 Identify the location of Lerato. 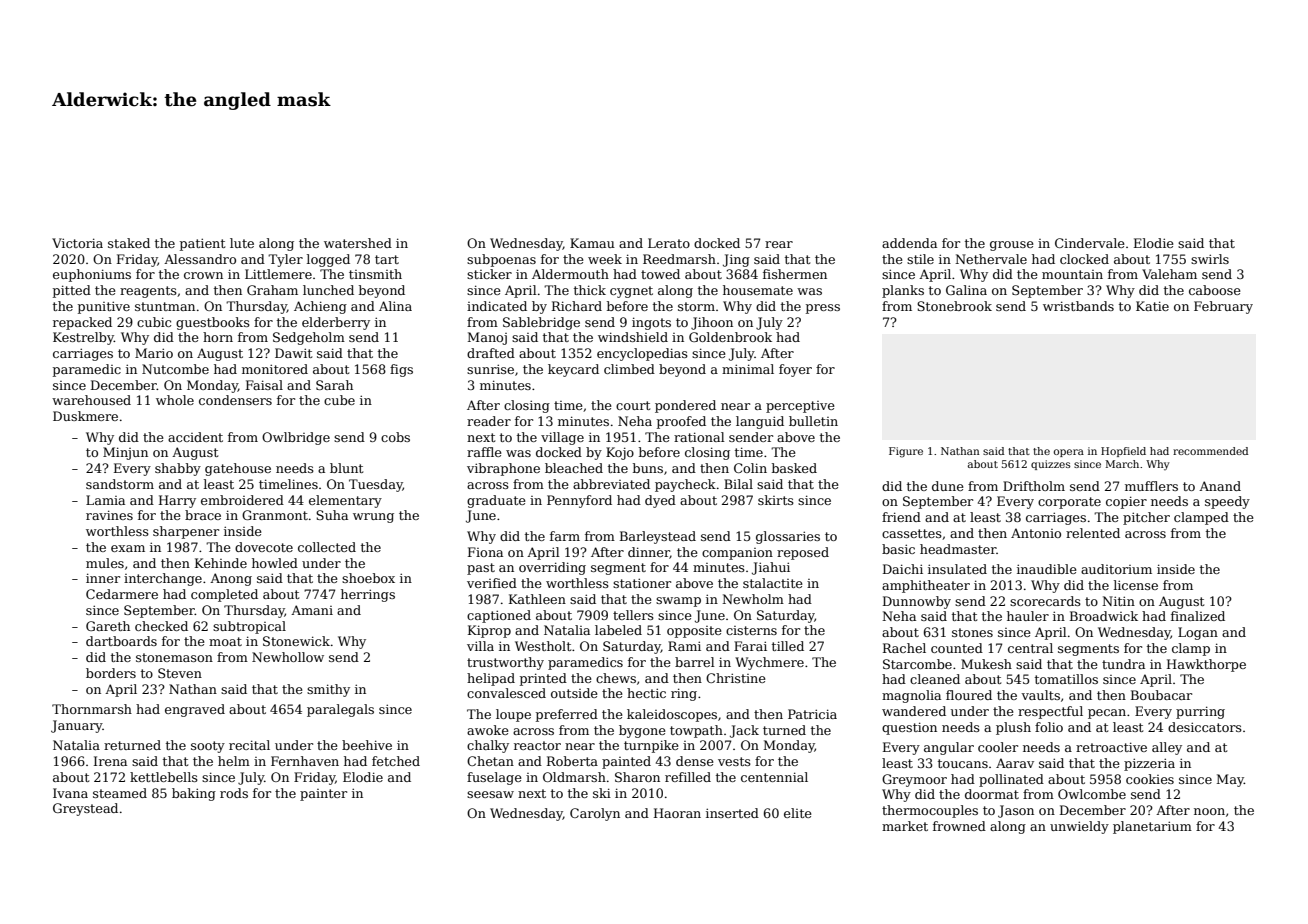
(669, 243).
